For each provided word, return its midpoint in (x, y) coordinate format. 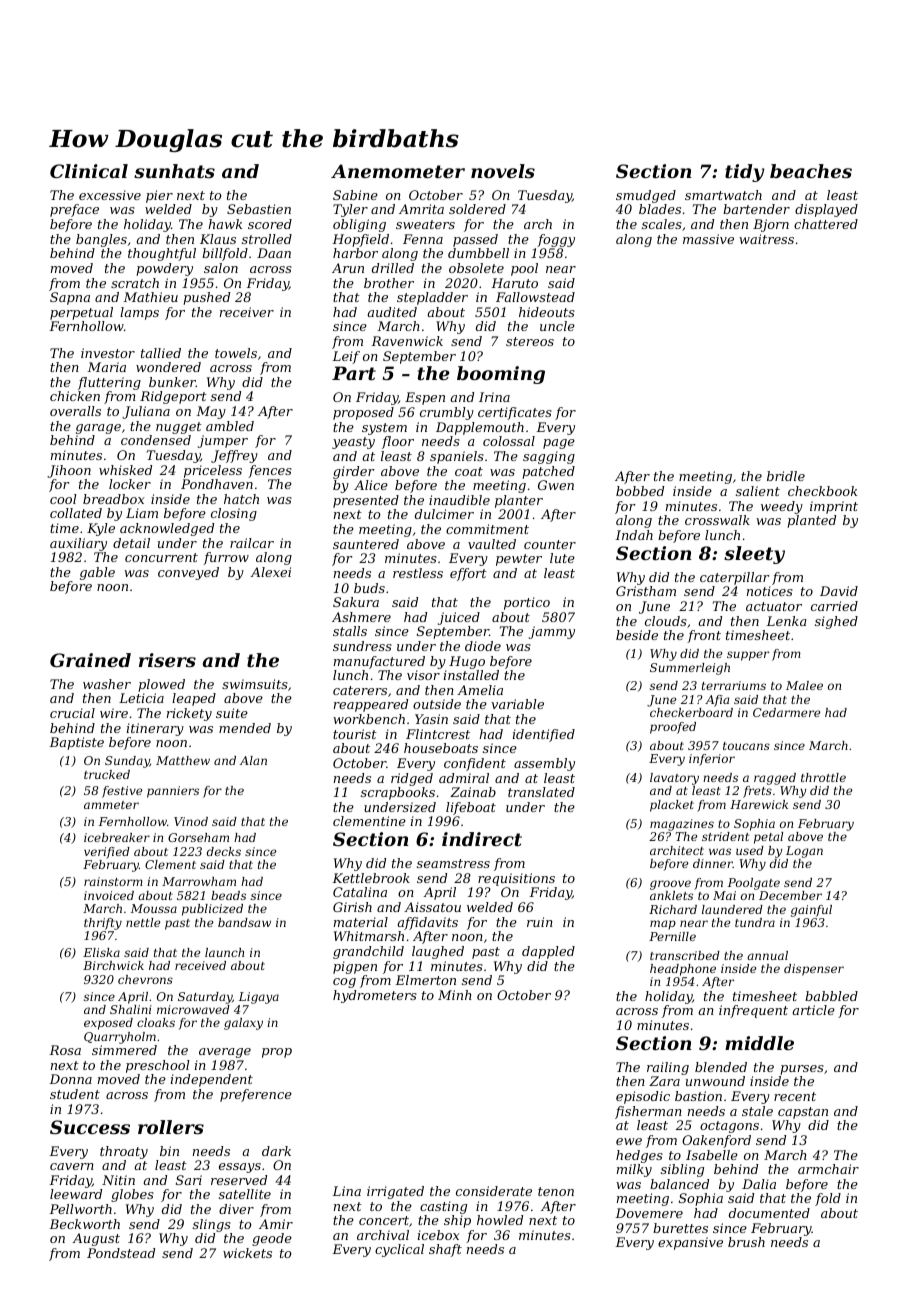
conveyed (188, 573)
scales (662, 224)
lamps (139, 313)
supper (748, 656)
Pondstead (121, 1253)
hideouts (547, 312)
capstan (803, 1113)
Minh (455, 995)
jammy (552, 632)
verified (107, 853)
